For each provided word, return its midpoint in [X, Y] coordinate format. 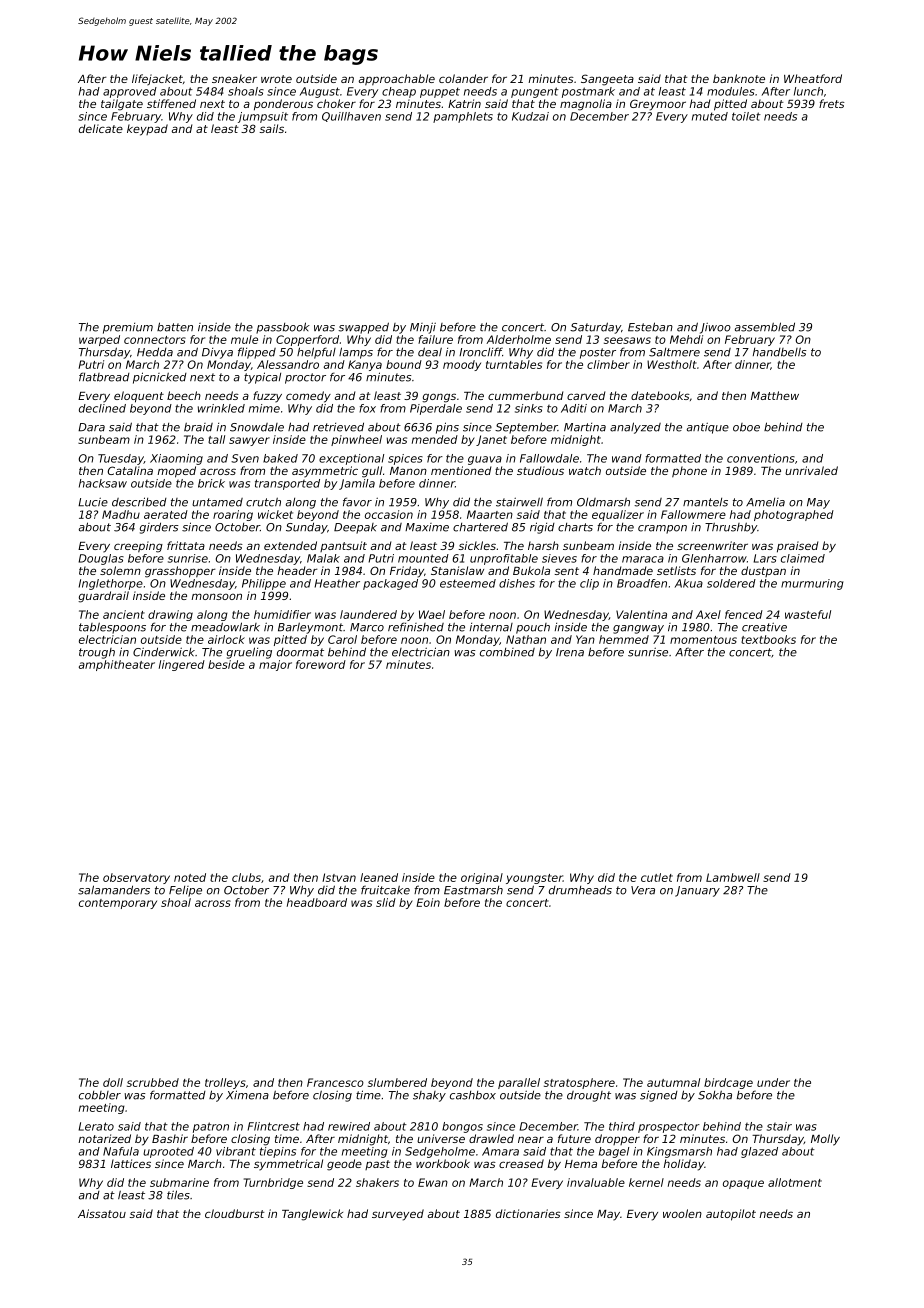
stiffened [171, 103]
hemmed [624, 639]
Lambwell [733, 877]
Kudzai [530, 116]
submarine [179, 1182]
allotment [795, 1182]
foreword [321, 664]
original [482, 878]
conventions [761, 458]
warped [99, 340]
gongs [439, 398]
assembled [765, 327]
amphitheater [117, 665]
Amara [500, 1151]
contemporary [118, 904]
